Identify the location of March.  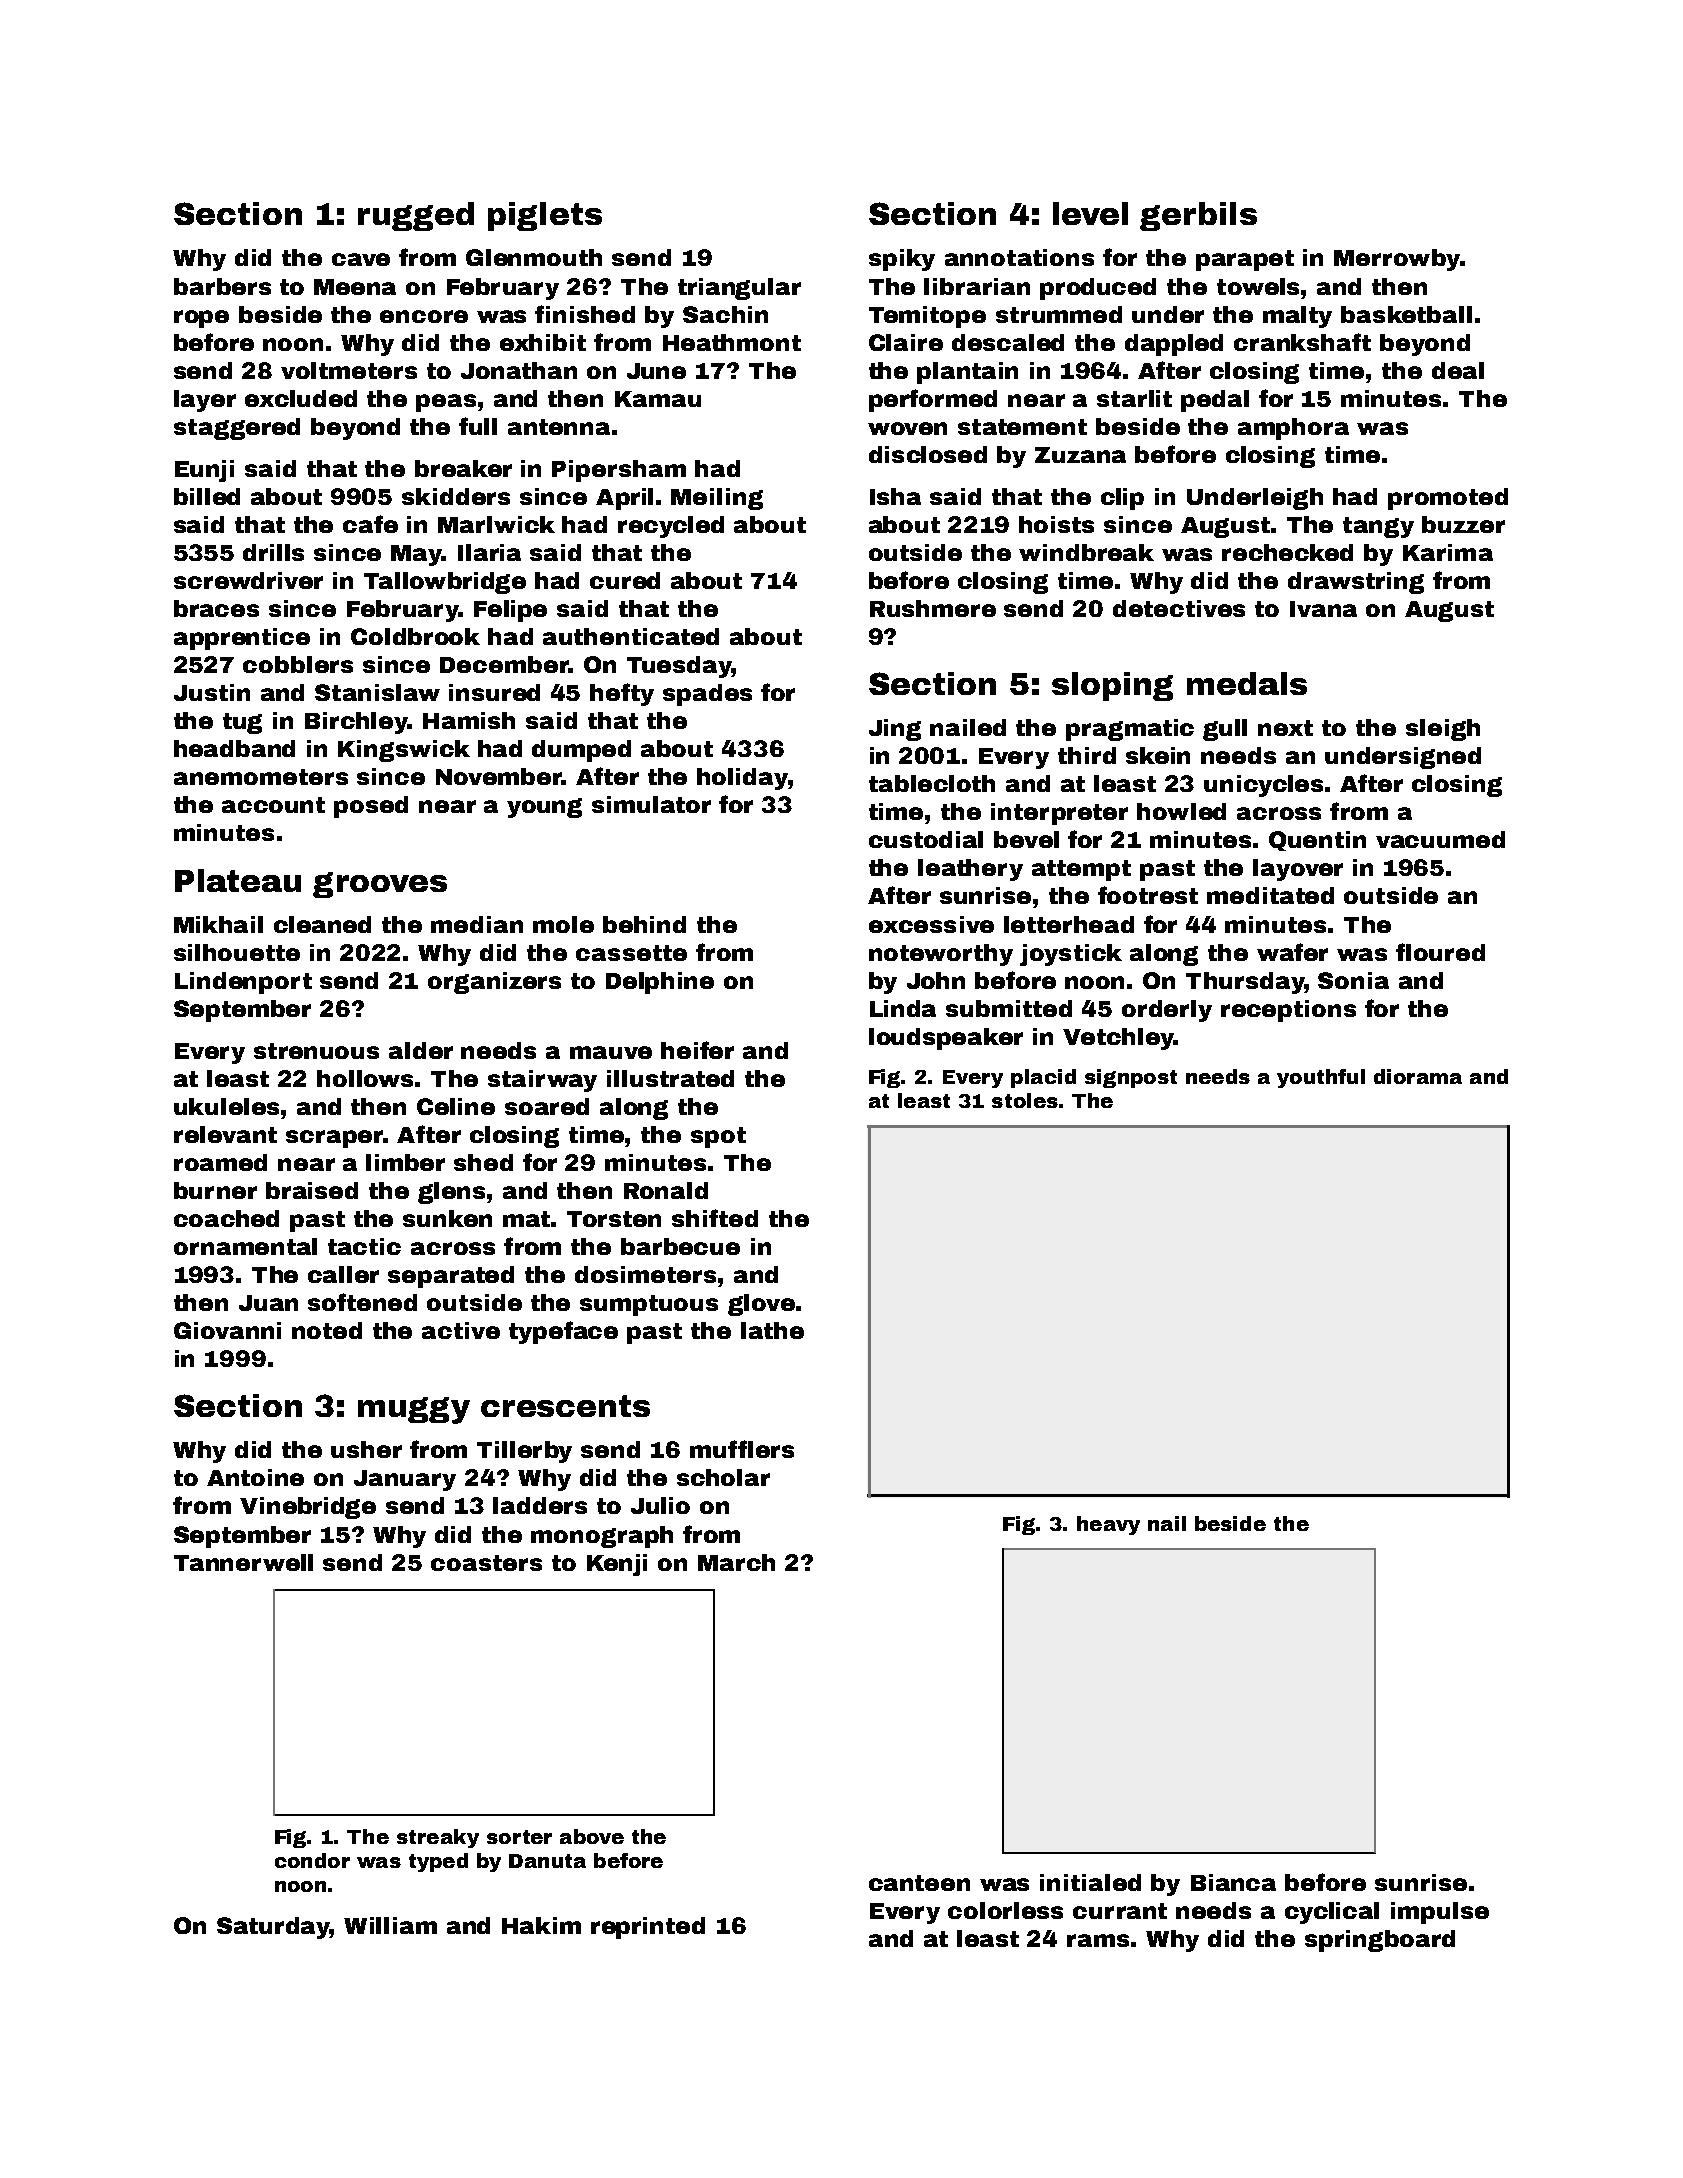
(736, 1562).
